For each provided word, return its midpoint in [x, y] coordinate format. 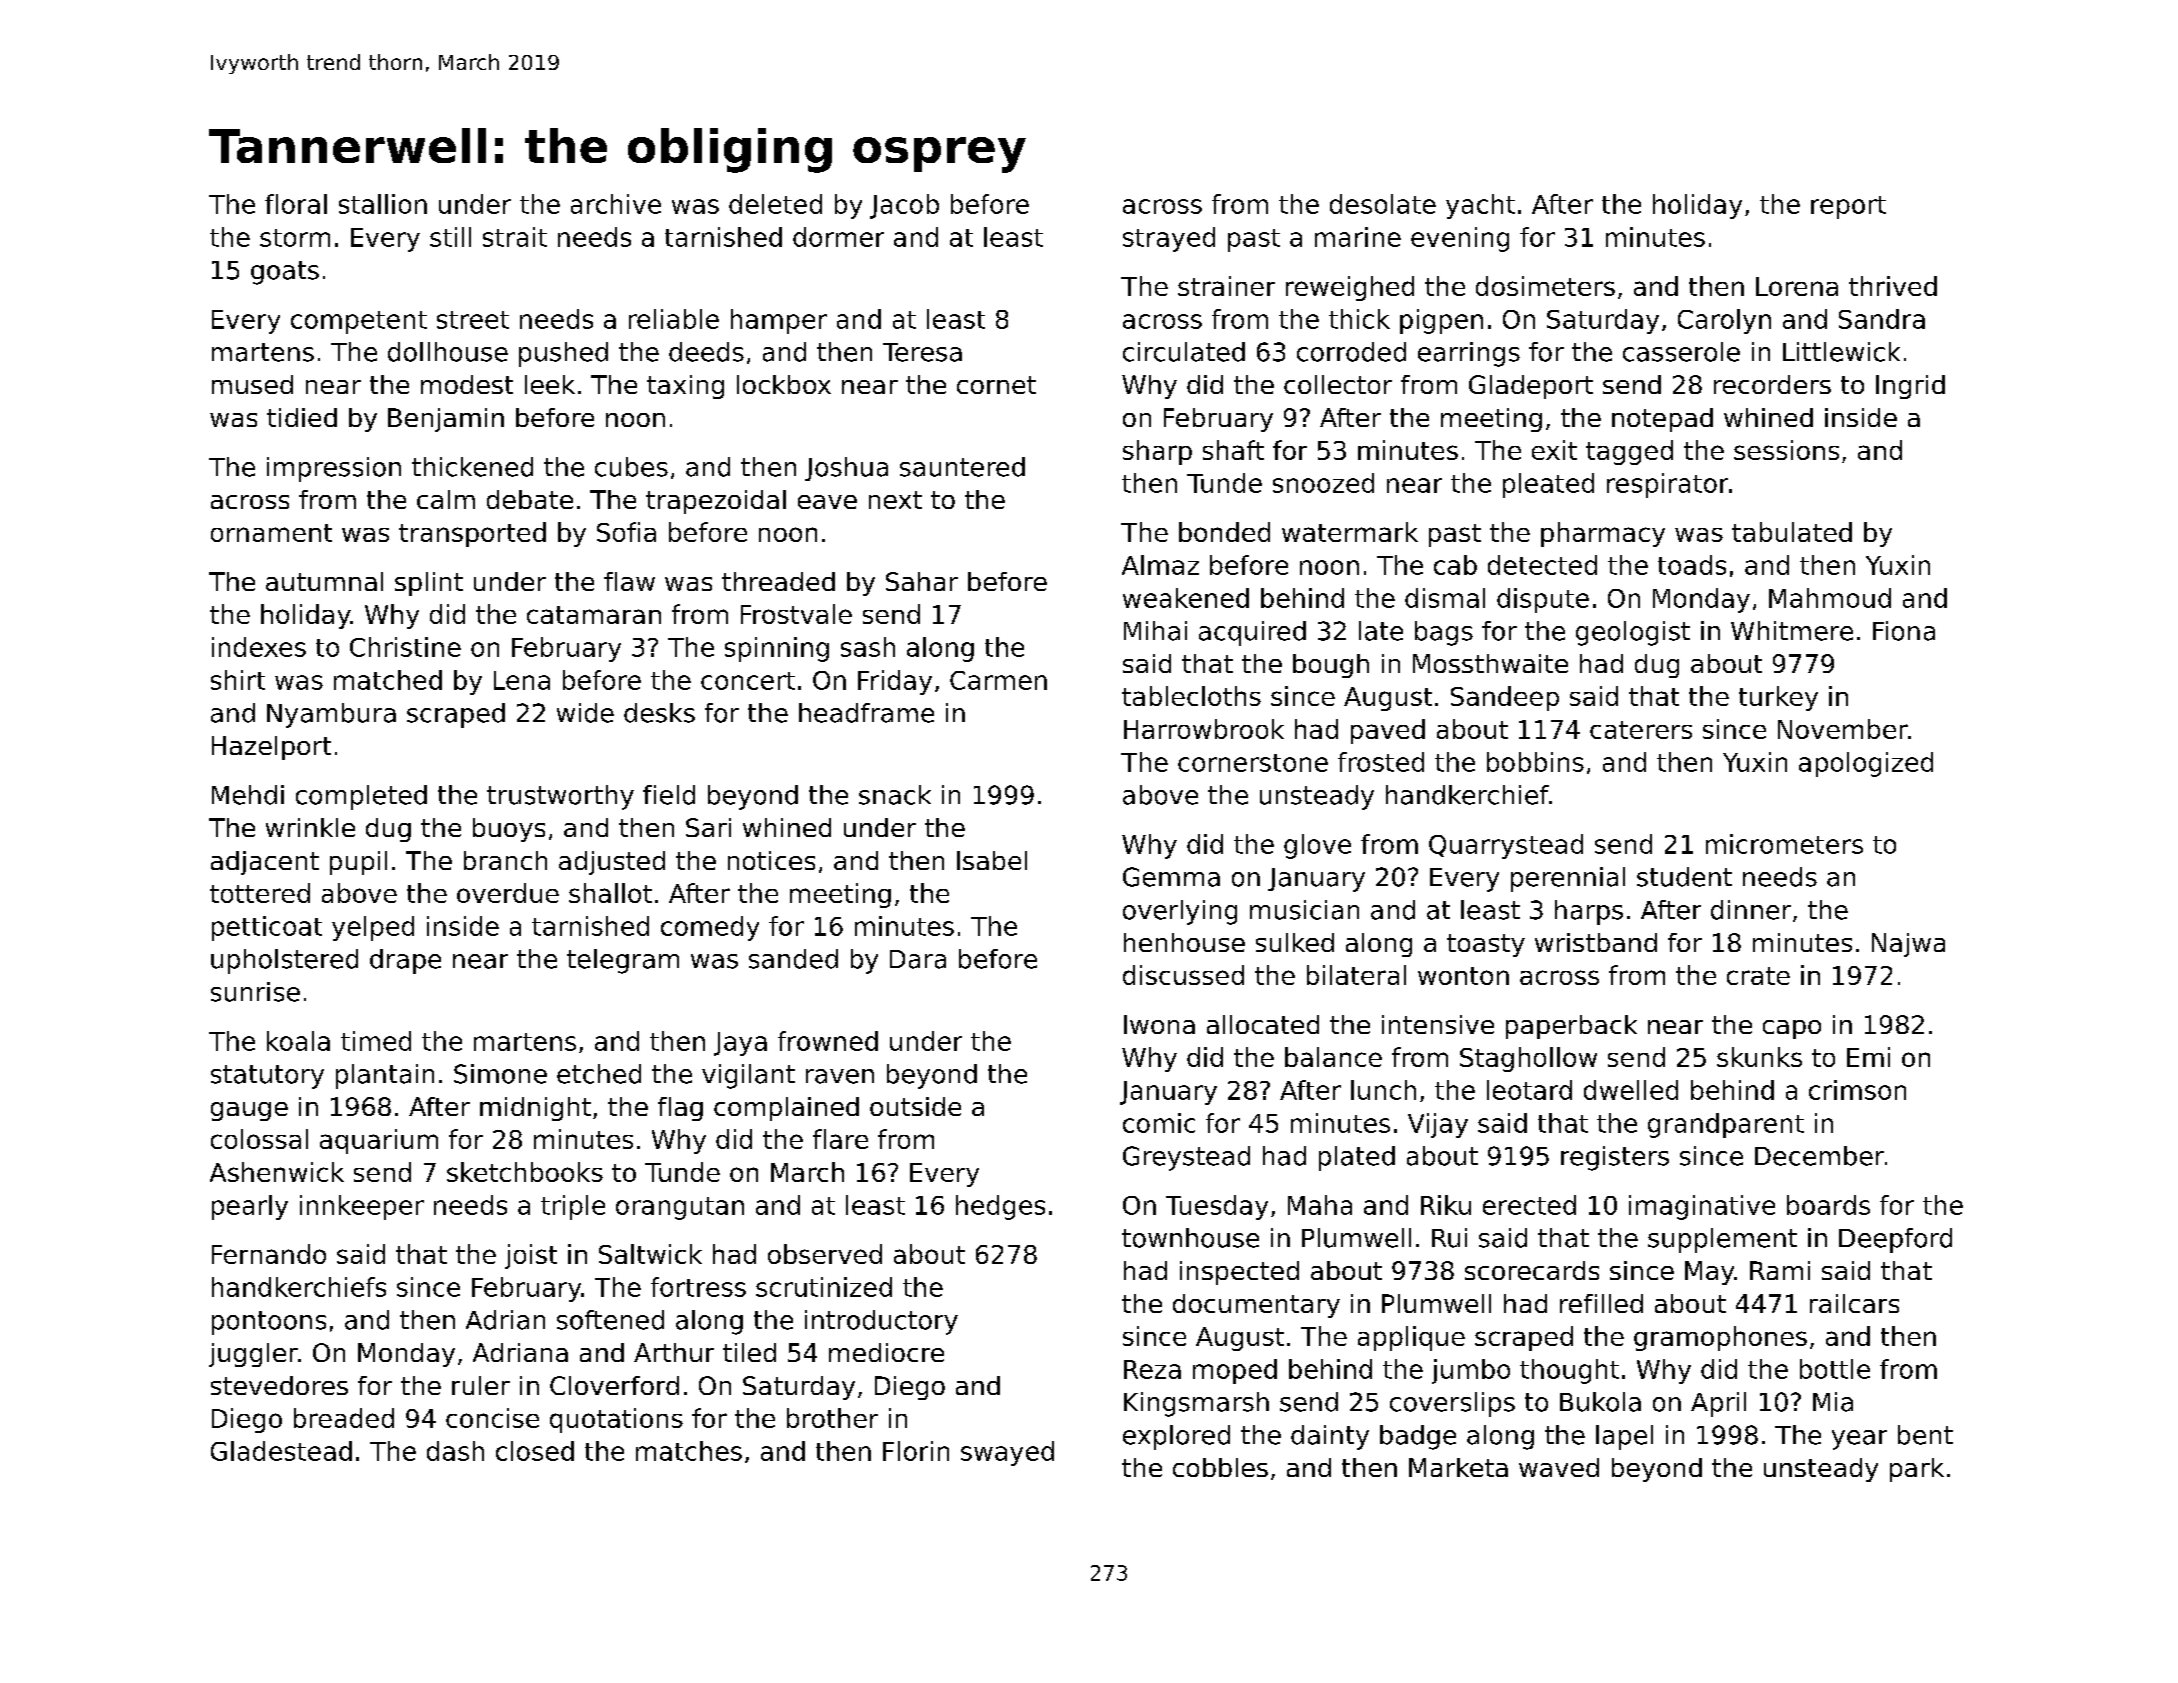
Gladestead [281, 1451]
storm [295, 238]
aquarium [379, 1141]
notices [771, 860]
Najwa [1908, 945]
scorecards [1532, 1270]
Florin [916, 1451]
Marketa [1458, 1467]
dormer [838, 237]
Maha [1320, 1205]
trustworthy [560, 797]
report [1848, 207]
